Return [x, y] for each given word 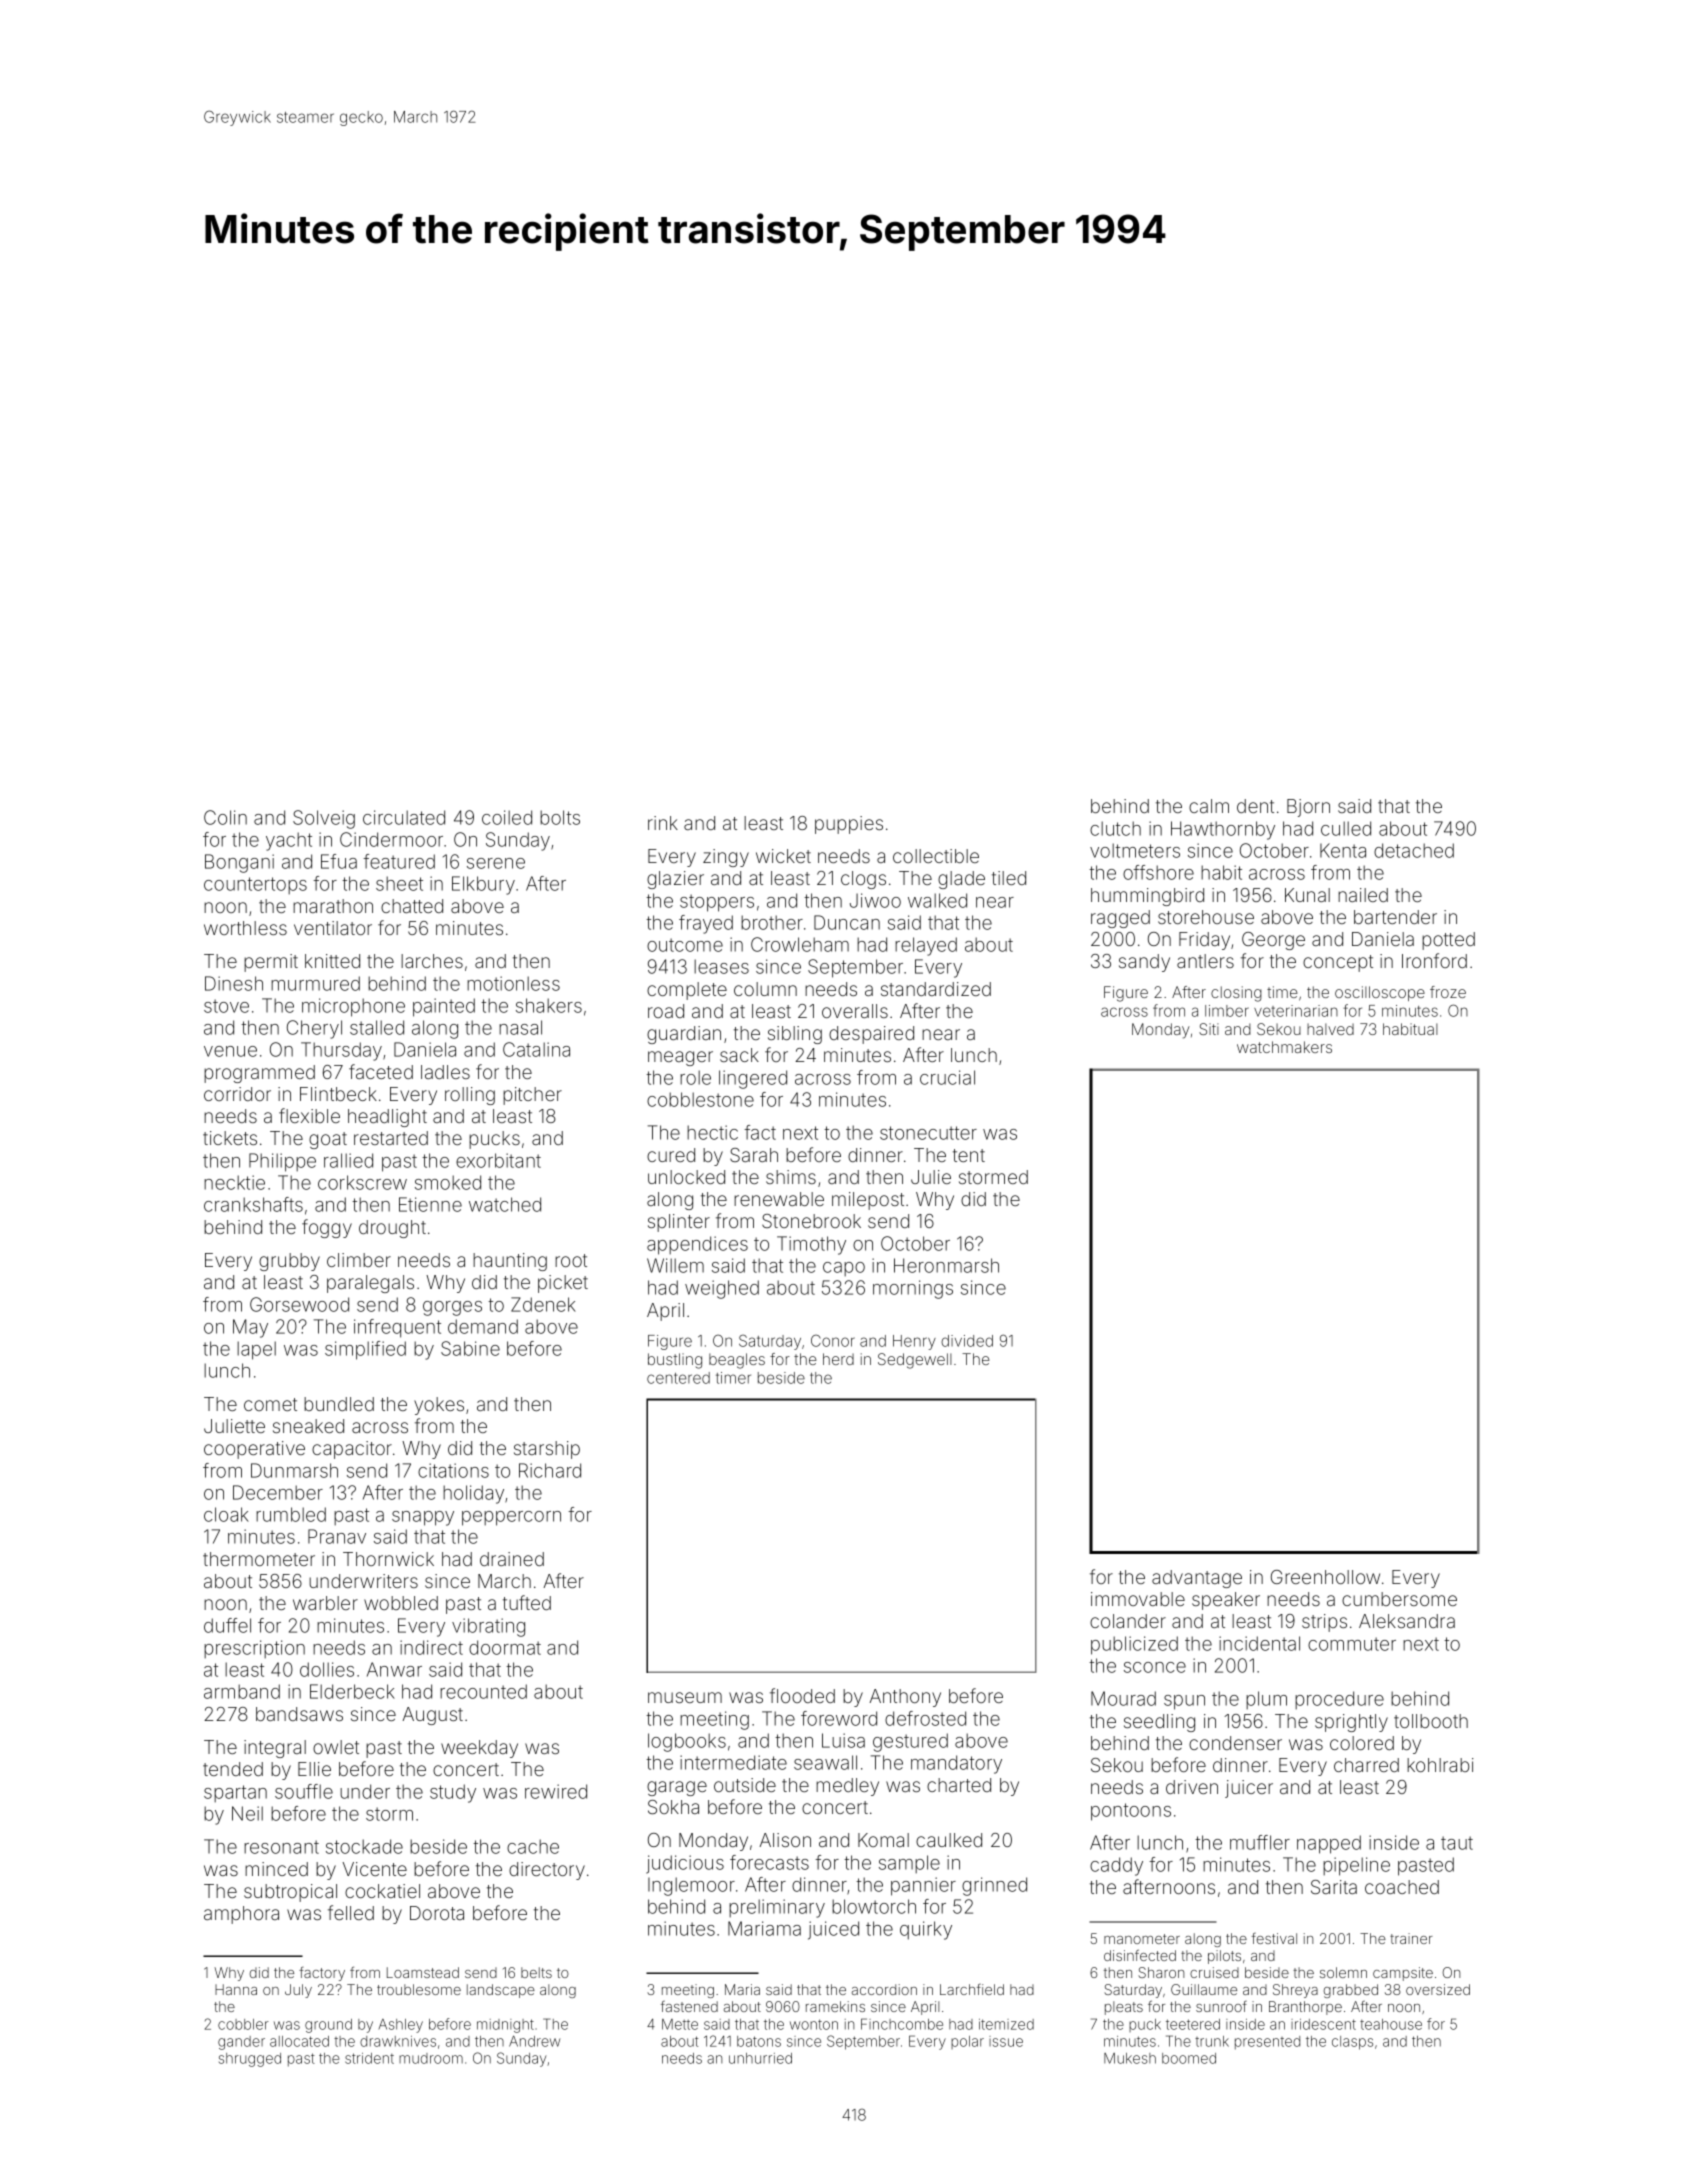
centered [678, 1378]
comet [270, 1404]
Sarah [754, 1155]
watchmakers [1284, 1047]
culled [1346, 828]
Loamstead [423, 1972]
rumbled [291, 1514]
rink [663, 823]
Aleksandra [1407, 1621]
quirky [926, 1930]
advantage [1197, 1579]
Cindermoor [391, 839]
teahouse [1391, 2024]
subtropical [290, 1893]
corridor [237, 1094]
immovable [1138, 1599]
